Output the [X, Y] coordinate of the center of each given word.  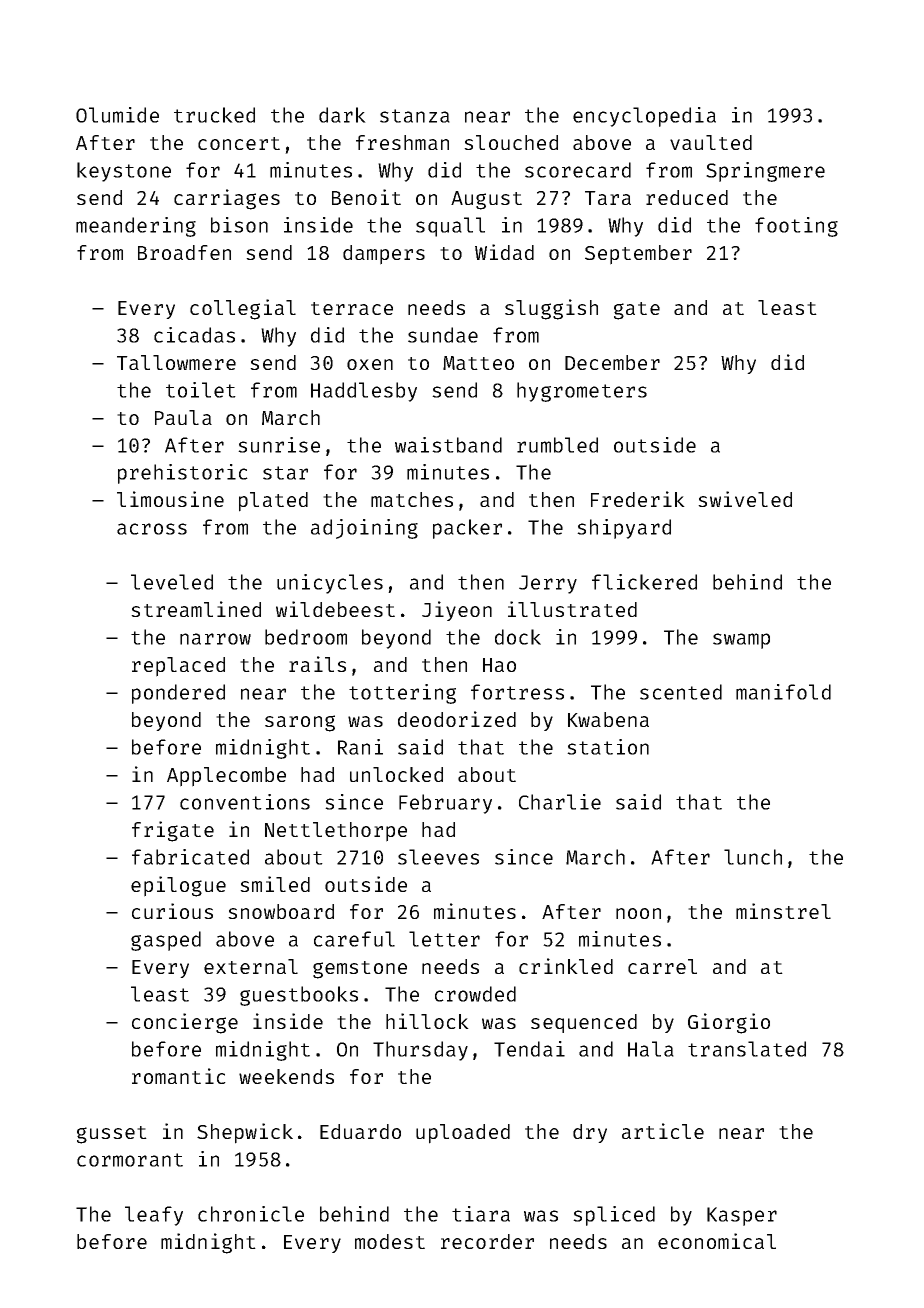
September [638, 255]
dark [342, 115]
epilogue [178, 886]
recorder [487, 1241]
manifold [783, 692]
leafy [154, 1216]
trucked [214, 115]
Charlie [560, 802]
